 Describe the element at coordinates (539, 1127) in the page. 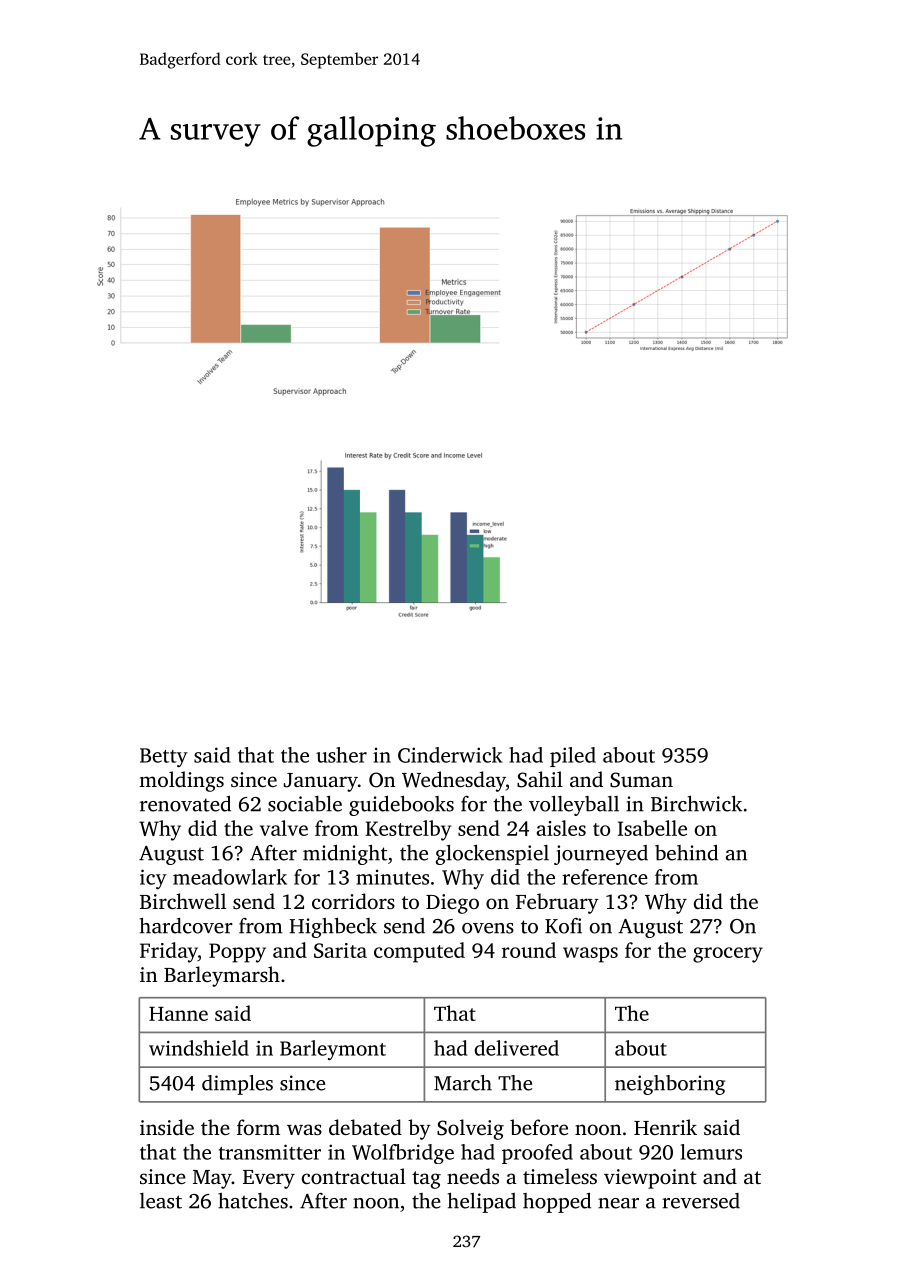

I see `before` at that location.
